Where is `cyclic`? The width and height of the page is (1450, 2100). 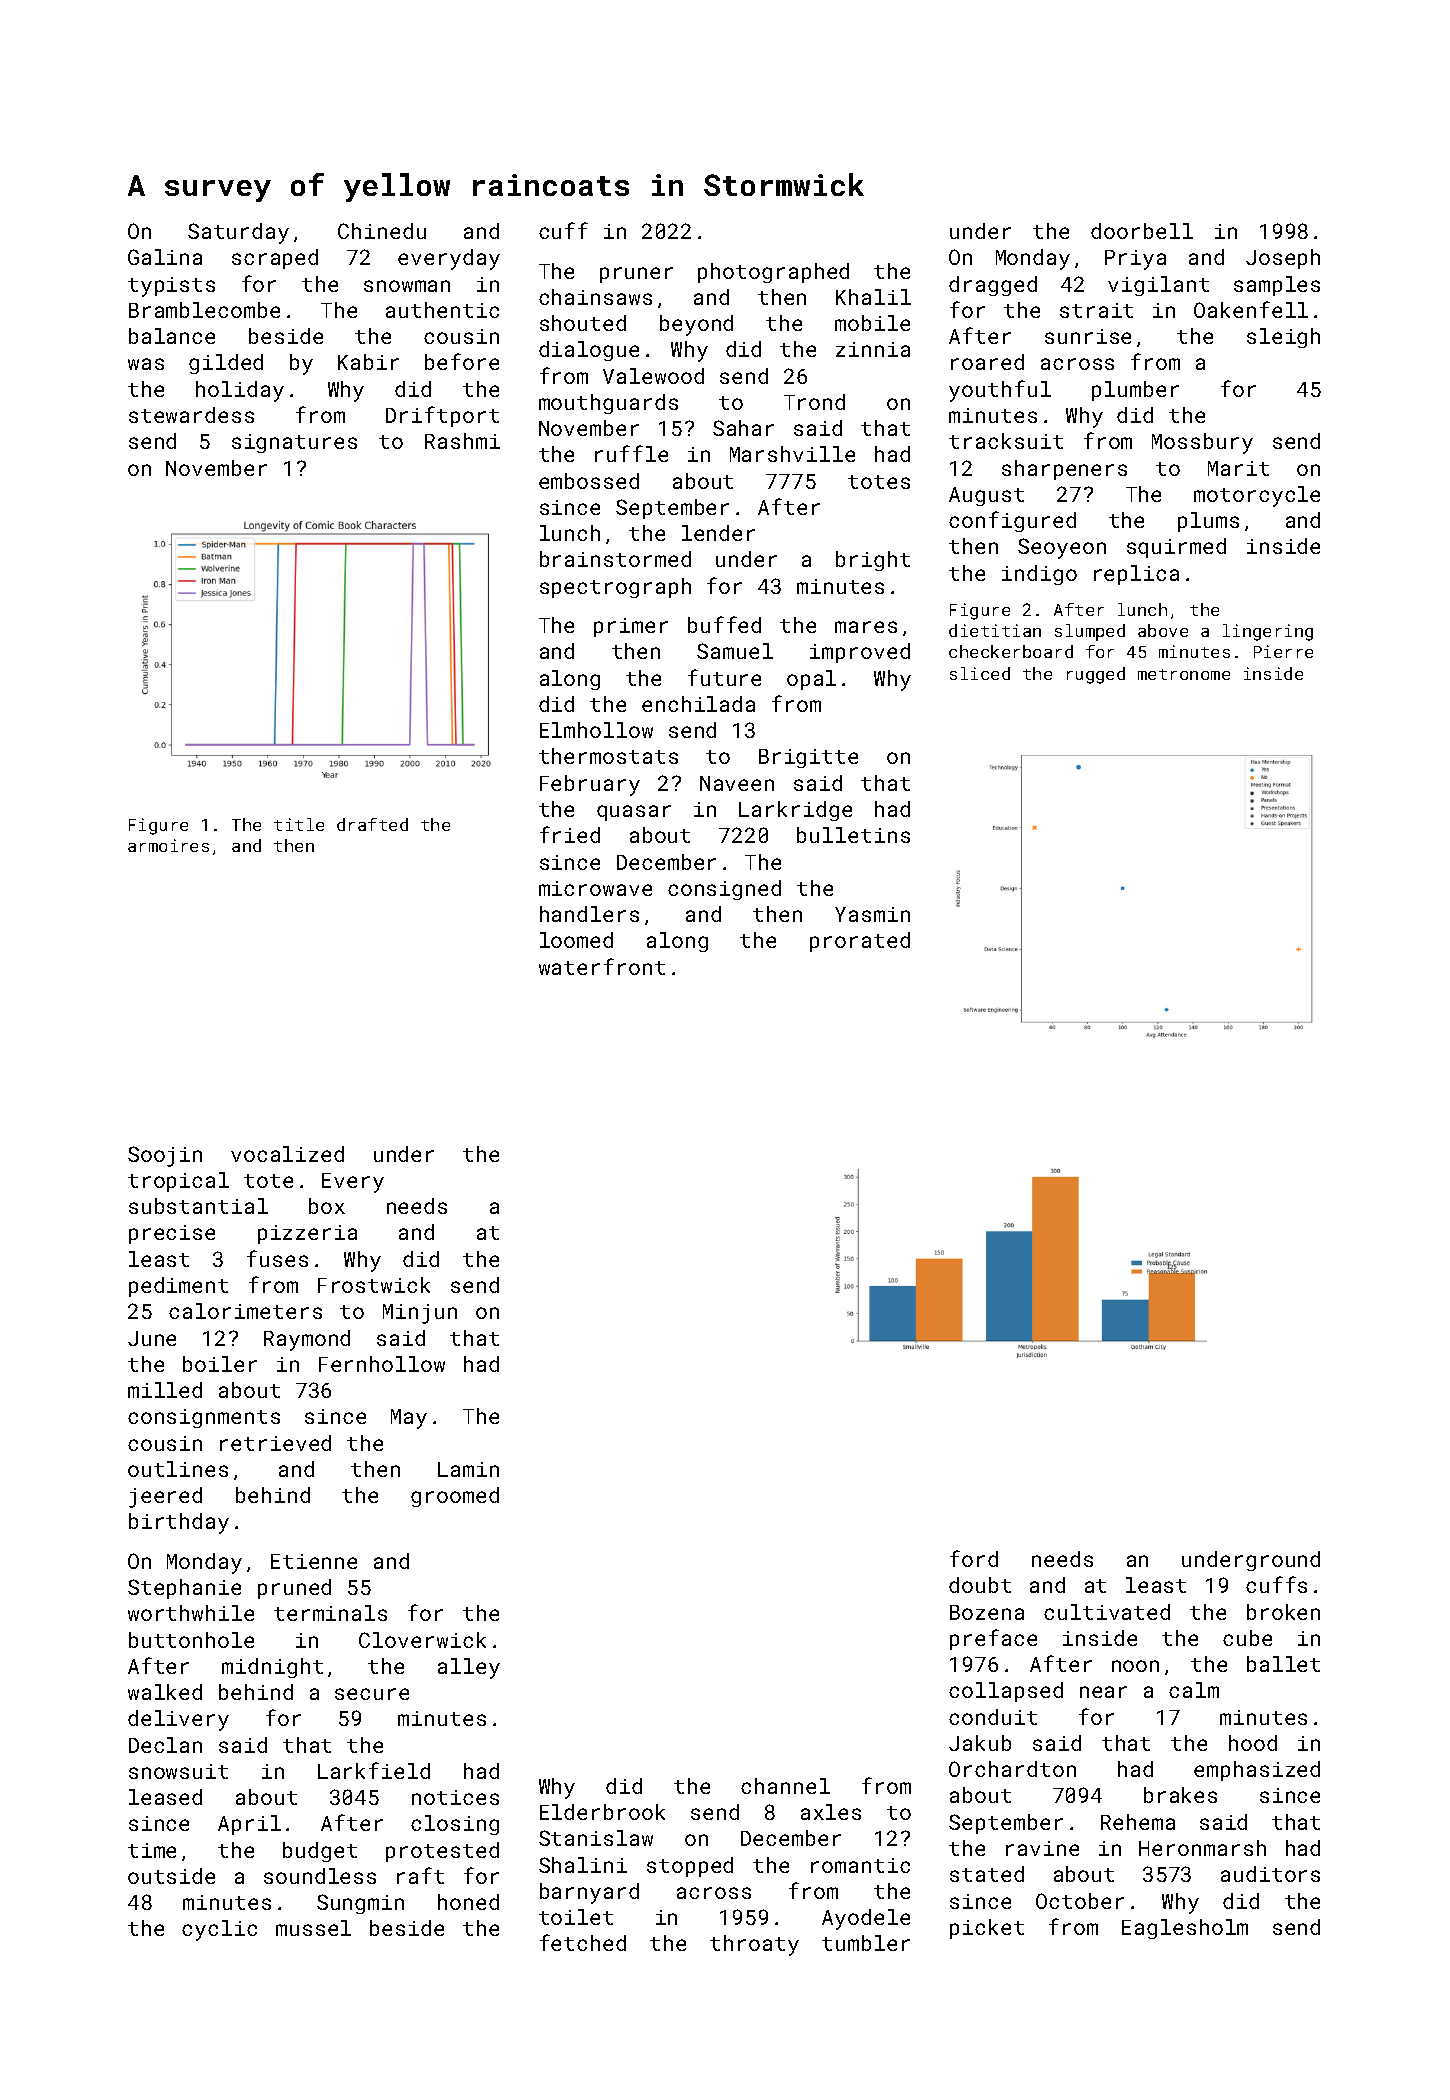 cyclic is located at coordinates (219, 1930).
